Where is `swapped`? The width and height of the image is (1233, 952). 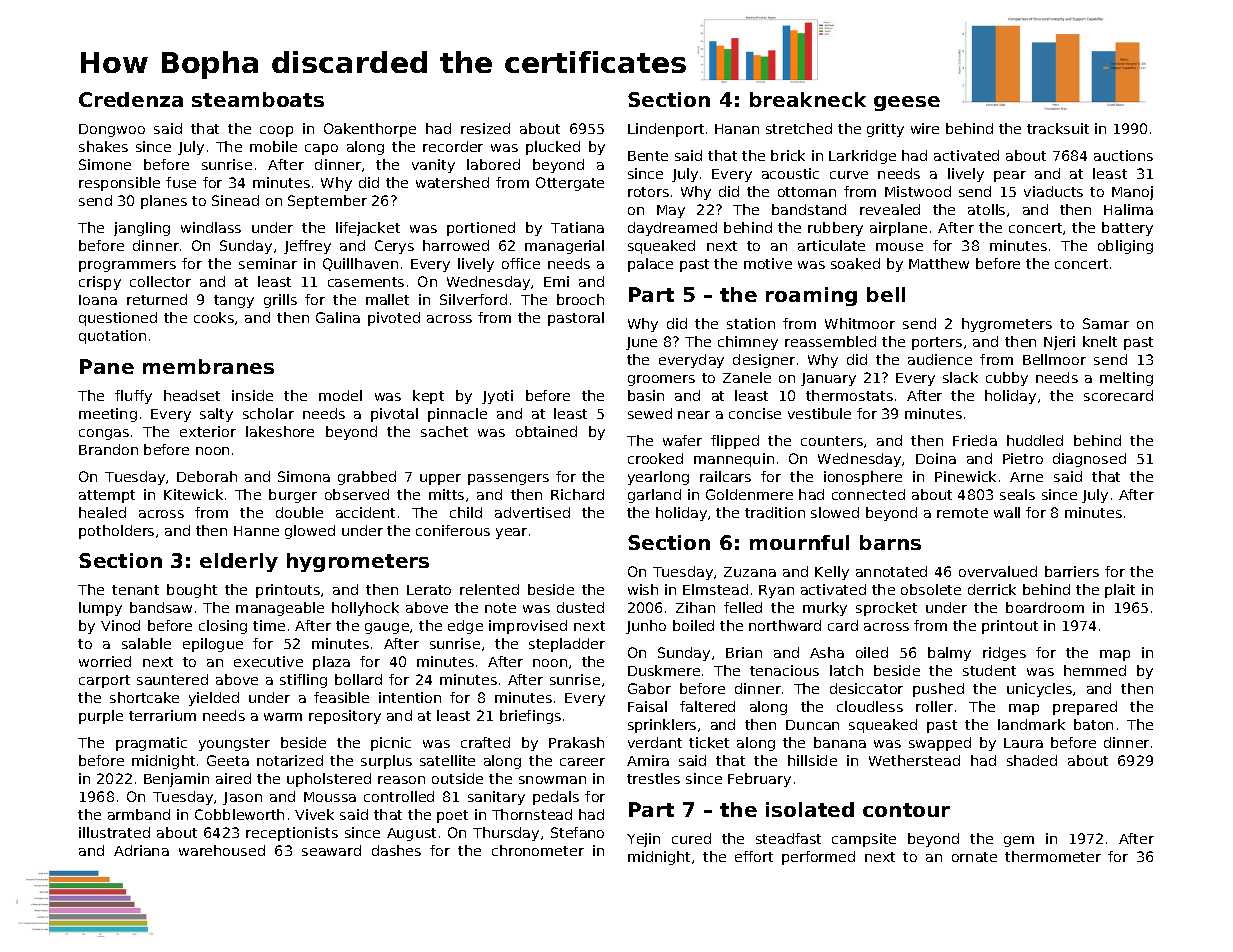 swapped is located at coordinates (940, 744).
